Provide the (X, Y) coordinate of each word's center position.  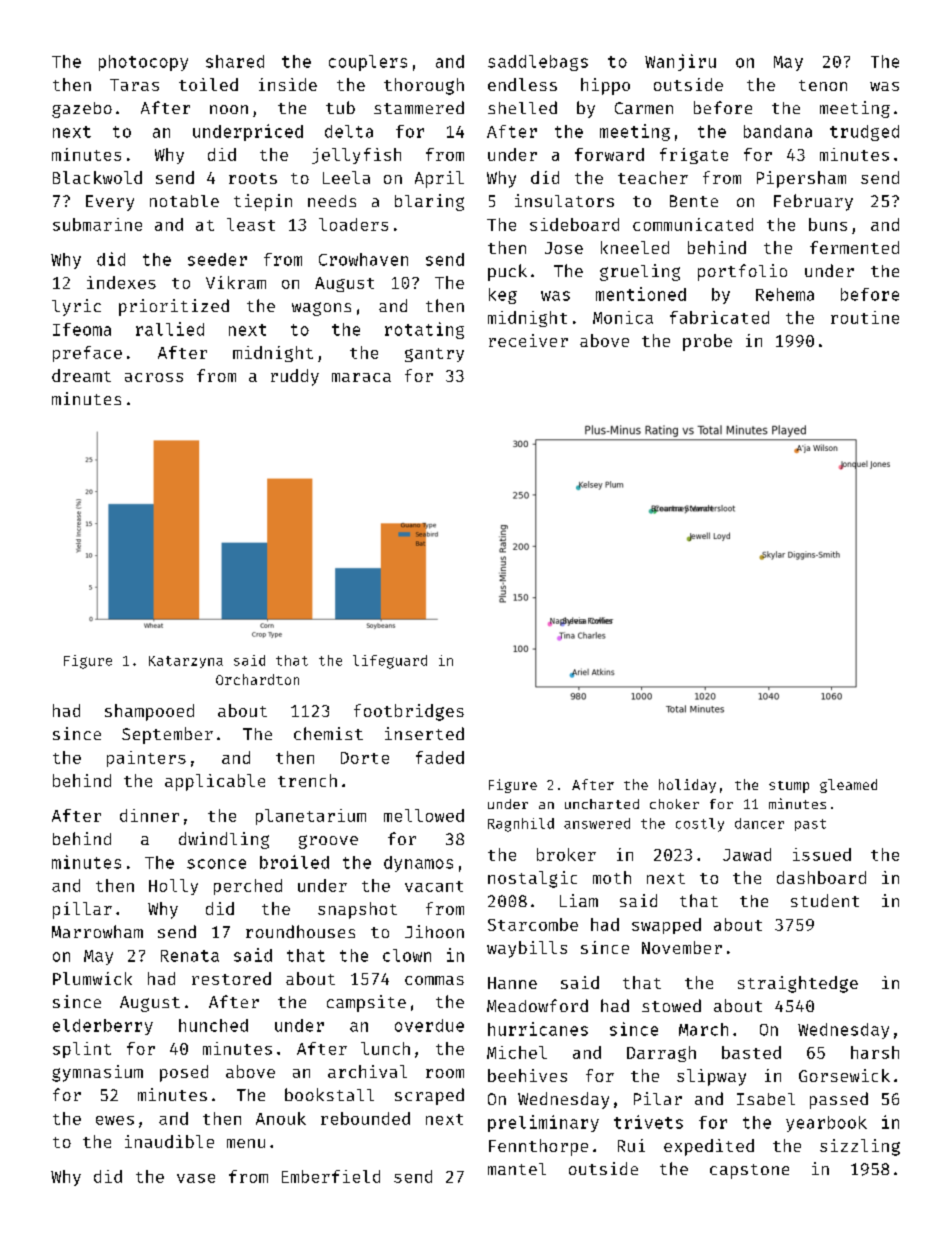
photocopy (143, 63)
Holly (173, 887)
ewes (115, 1120)
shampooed (149, 712)
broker (566, 854)
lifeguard (390, 662)
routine (865, 317)
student (825, 900)
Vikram (236, 282)
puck (507, 272)
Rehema (785, 294)
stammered (419, 107)
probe (707, 342)
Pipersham (801, 179)
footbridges (409, 712)
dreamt (81, 375)
